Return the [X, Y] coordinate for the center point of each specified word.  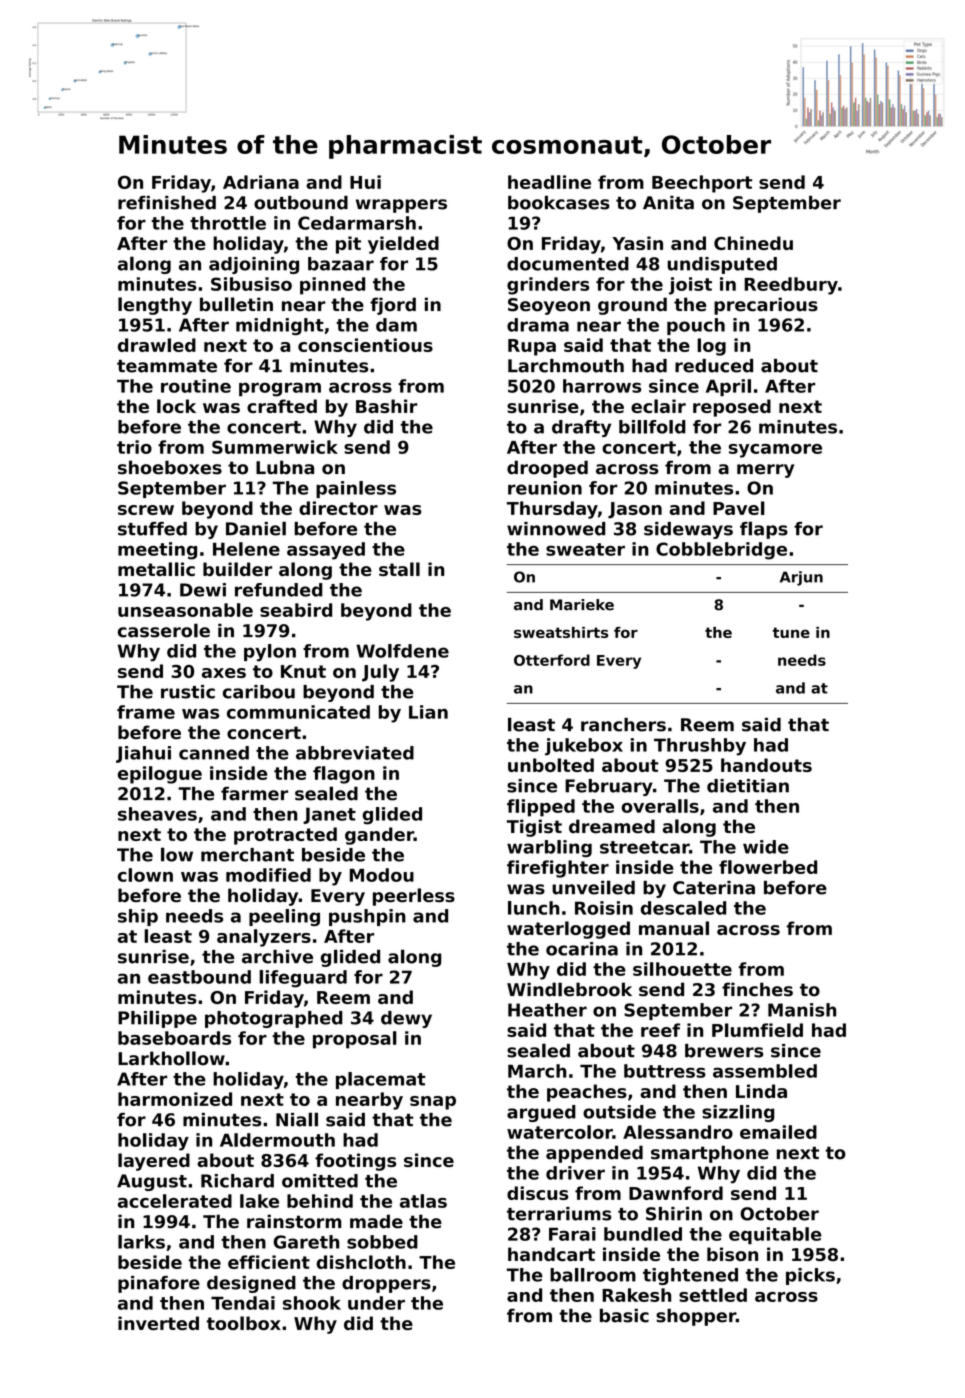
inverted [158, 1323]
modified [268, 875]
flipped [541, 808]
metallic [156, 569]
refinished [167, 203]
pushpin [367, 917]
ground [632, 306]
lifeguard [303, 979]
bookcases [559, 203]
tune [791, 632]
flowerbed [768, 867]
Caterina [714, 888]
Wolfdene [402, 651]
